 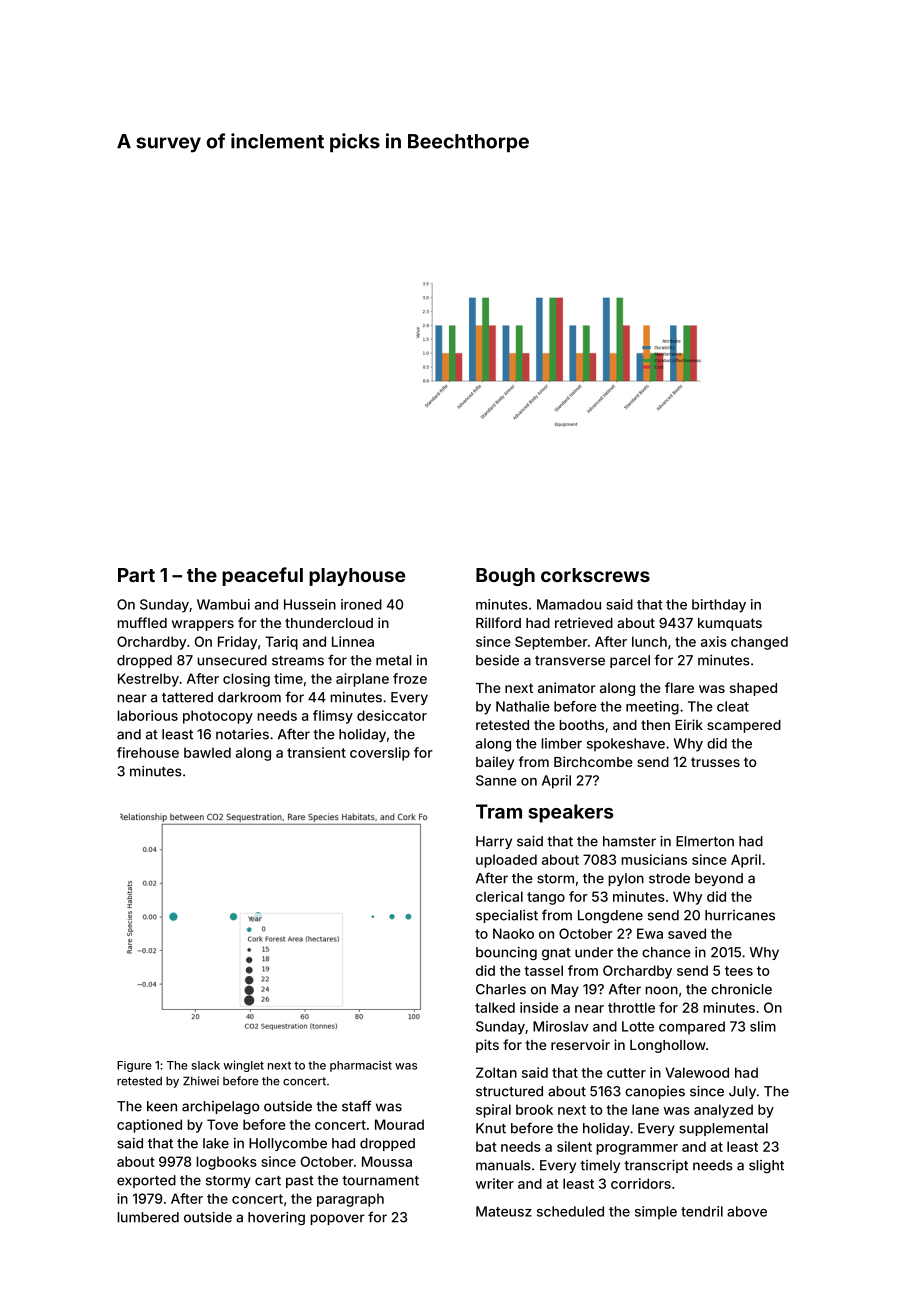 What do you see at coordinates (719, 606) in the screenshot?
I see `birthday` at bounding box center [719, 606].
